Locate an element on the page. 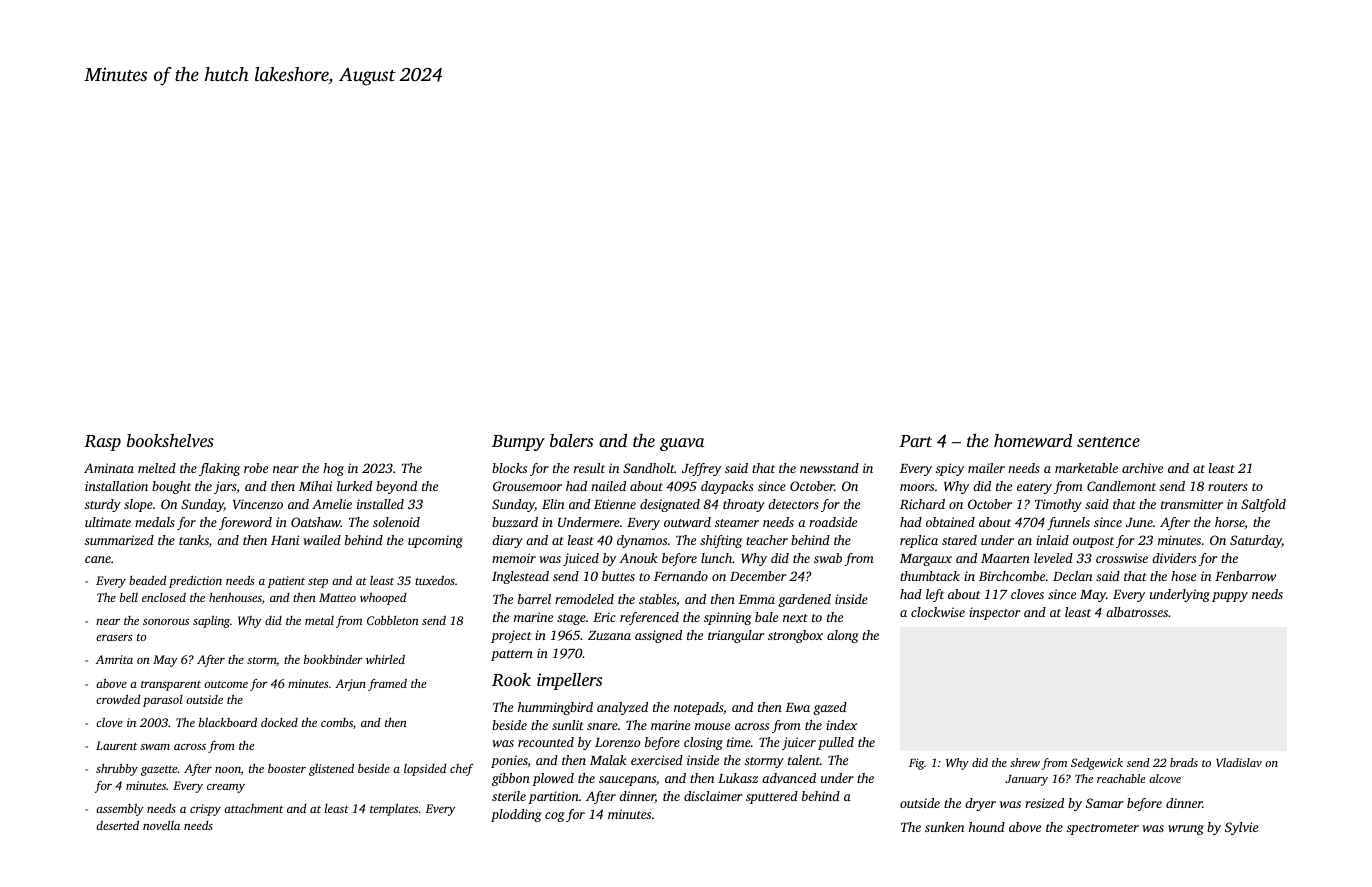  disclaimer is located at coordinates (713, 796).
